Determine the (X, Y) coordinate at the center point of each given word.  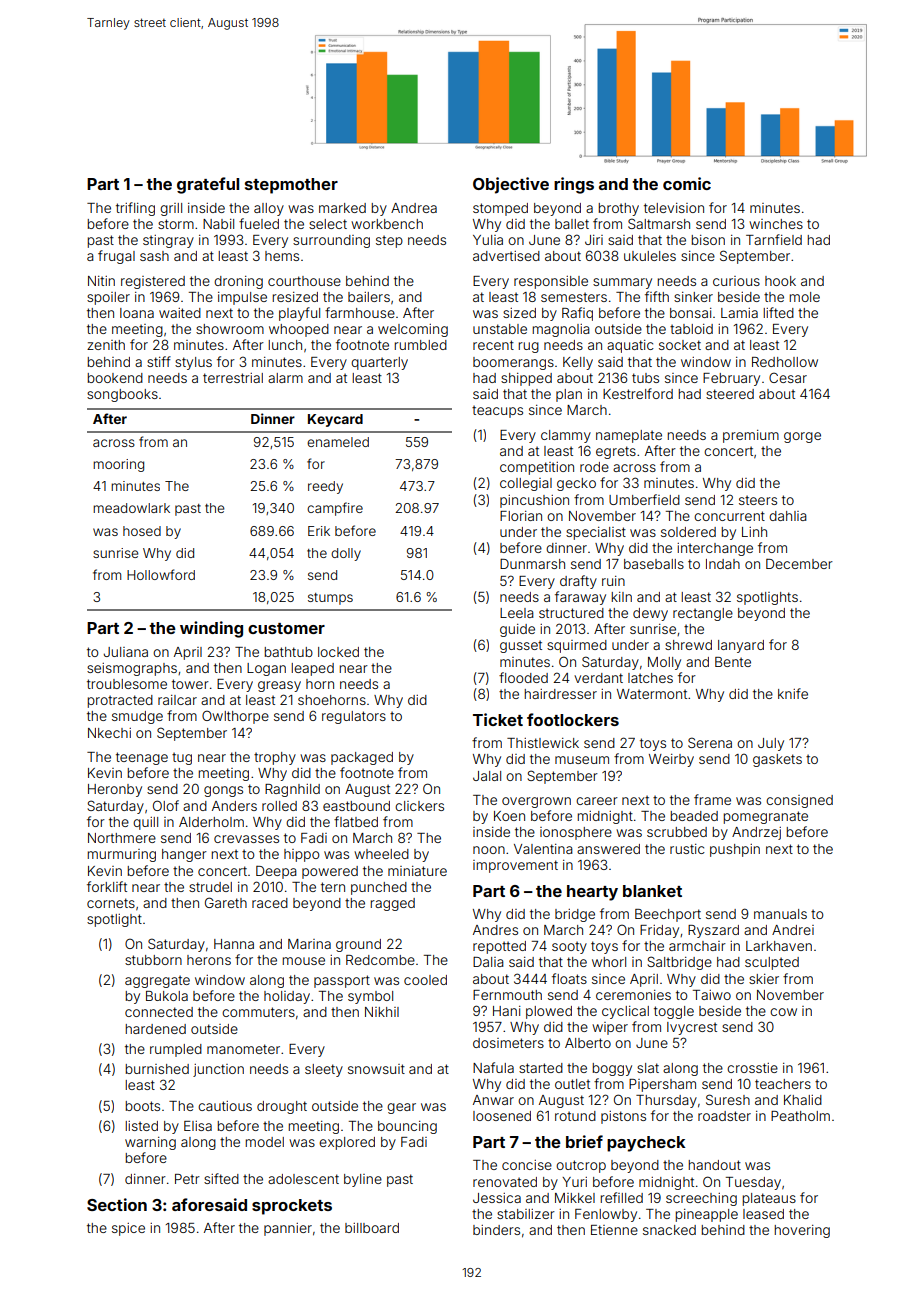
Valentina (543, 849)
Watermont (652, 694)
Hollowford (161, 574)
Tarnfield (774, 239)
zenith (106, 345)
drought (282, 1107)
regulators (354, 717)
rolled (279, 806)
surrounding (331, 241)
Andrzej (756, 833)
